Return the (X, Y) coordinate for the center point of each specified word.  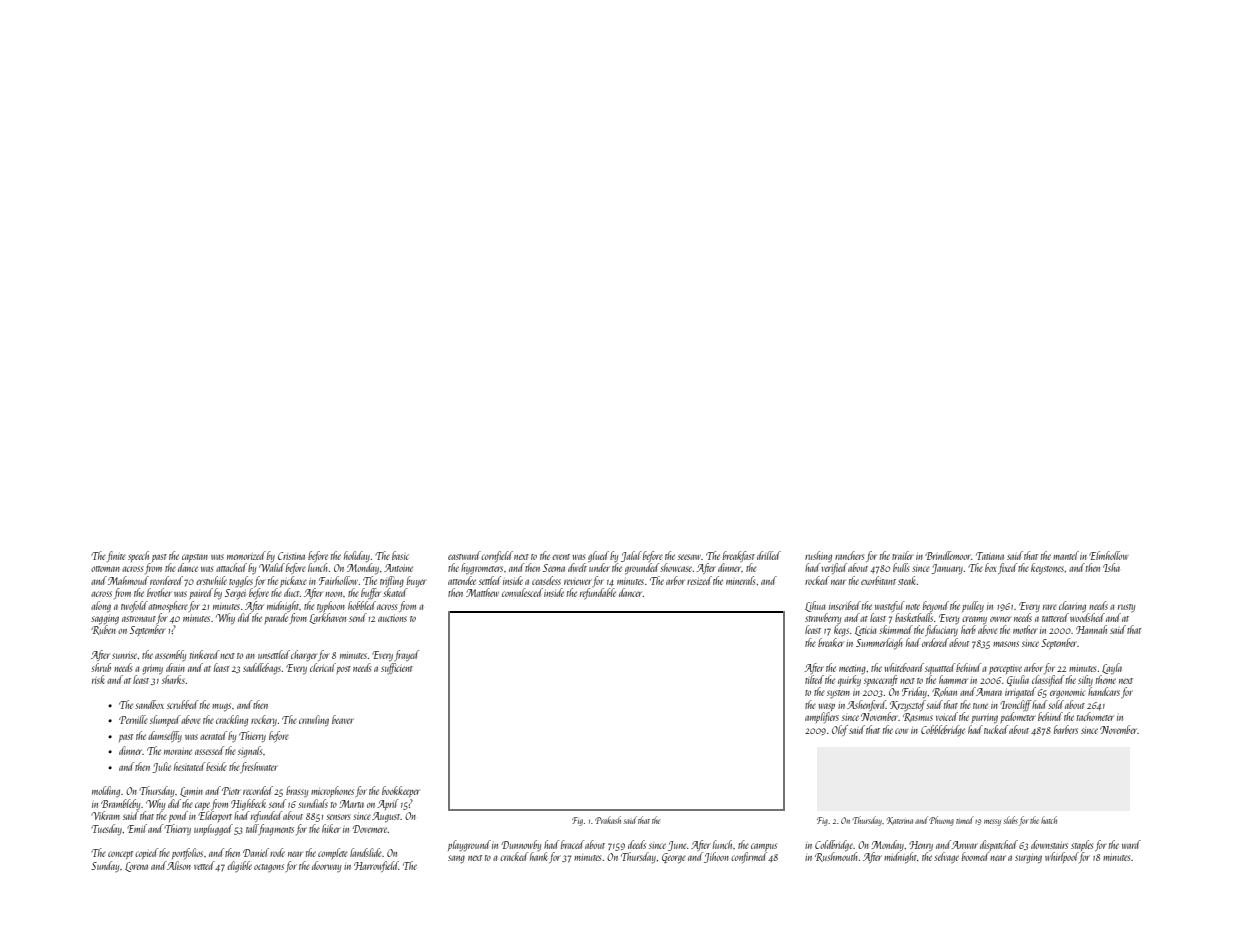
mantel (1066, 555)
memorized (246, 555)
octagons (269, 868)
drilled (769, 555)
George (674, 858)
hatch (1049, 820)
